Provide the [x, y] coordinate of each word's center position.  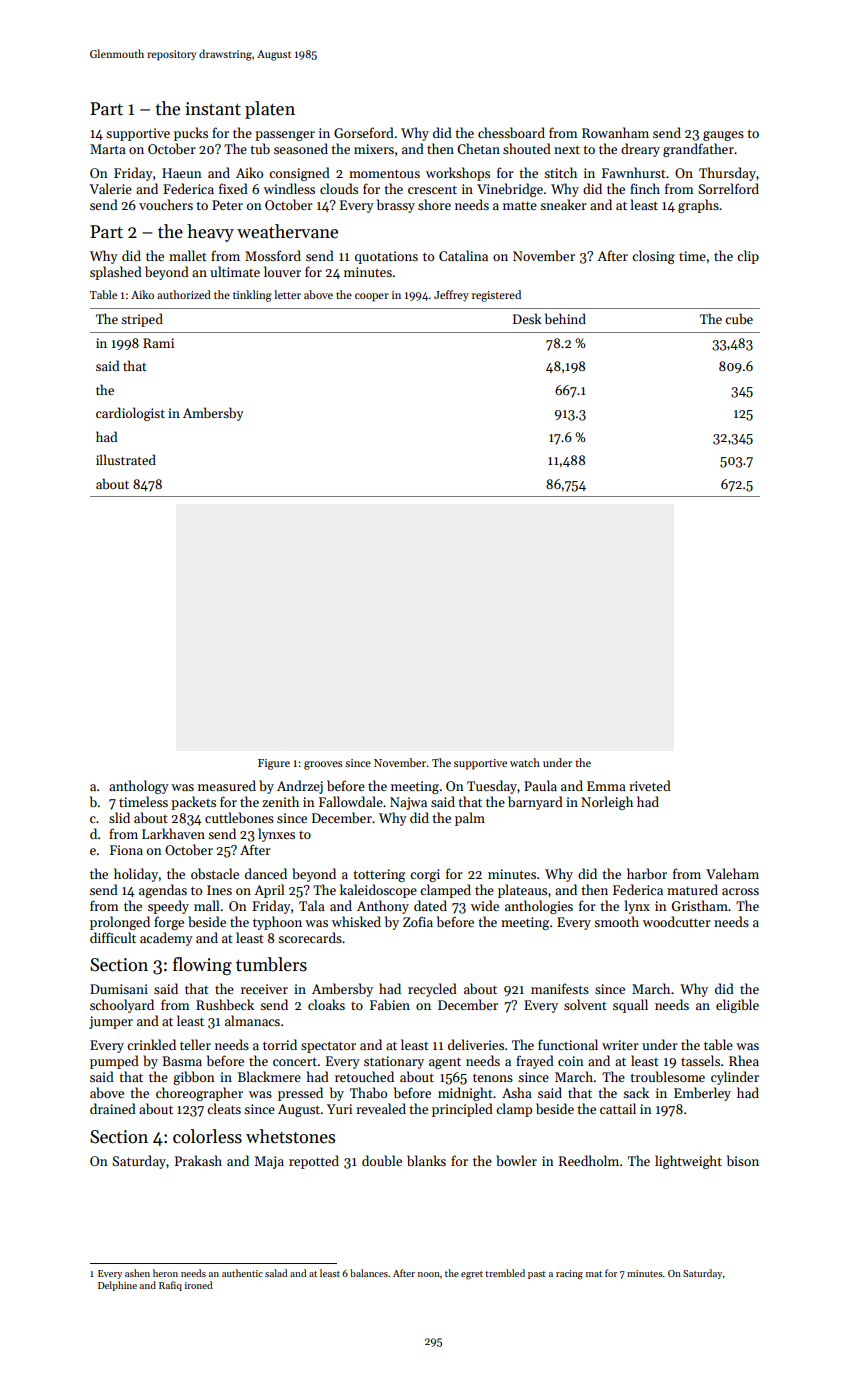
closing [653, 257]
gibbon [194, 1078]
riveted [650, 785]
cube [739, 318]
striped [142, 320]
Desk [527, 318]
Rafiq [170, 1286]
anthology [139, 787]
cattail [618, 1108]
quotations [386, 257]
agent [445, 1063]
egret [472, 1275]
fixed [233, 188]
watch [525, 762]
